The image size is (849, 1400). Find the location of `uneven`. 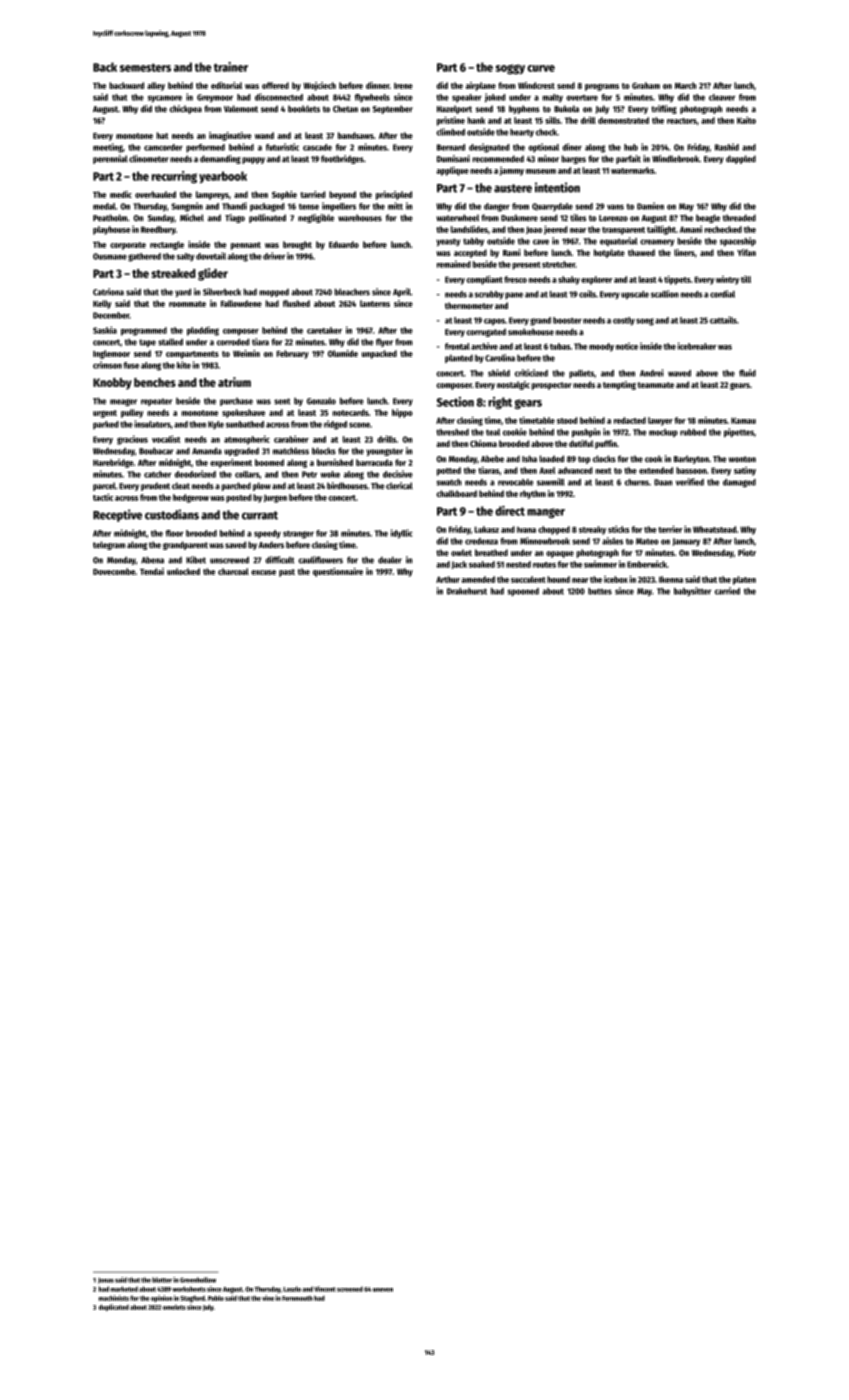

uneven is located at coordinates (383, 1290).
